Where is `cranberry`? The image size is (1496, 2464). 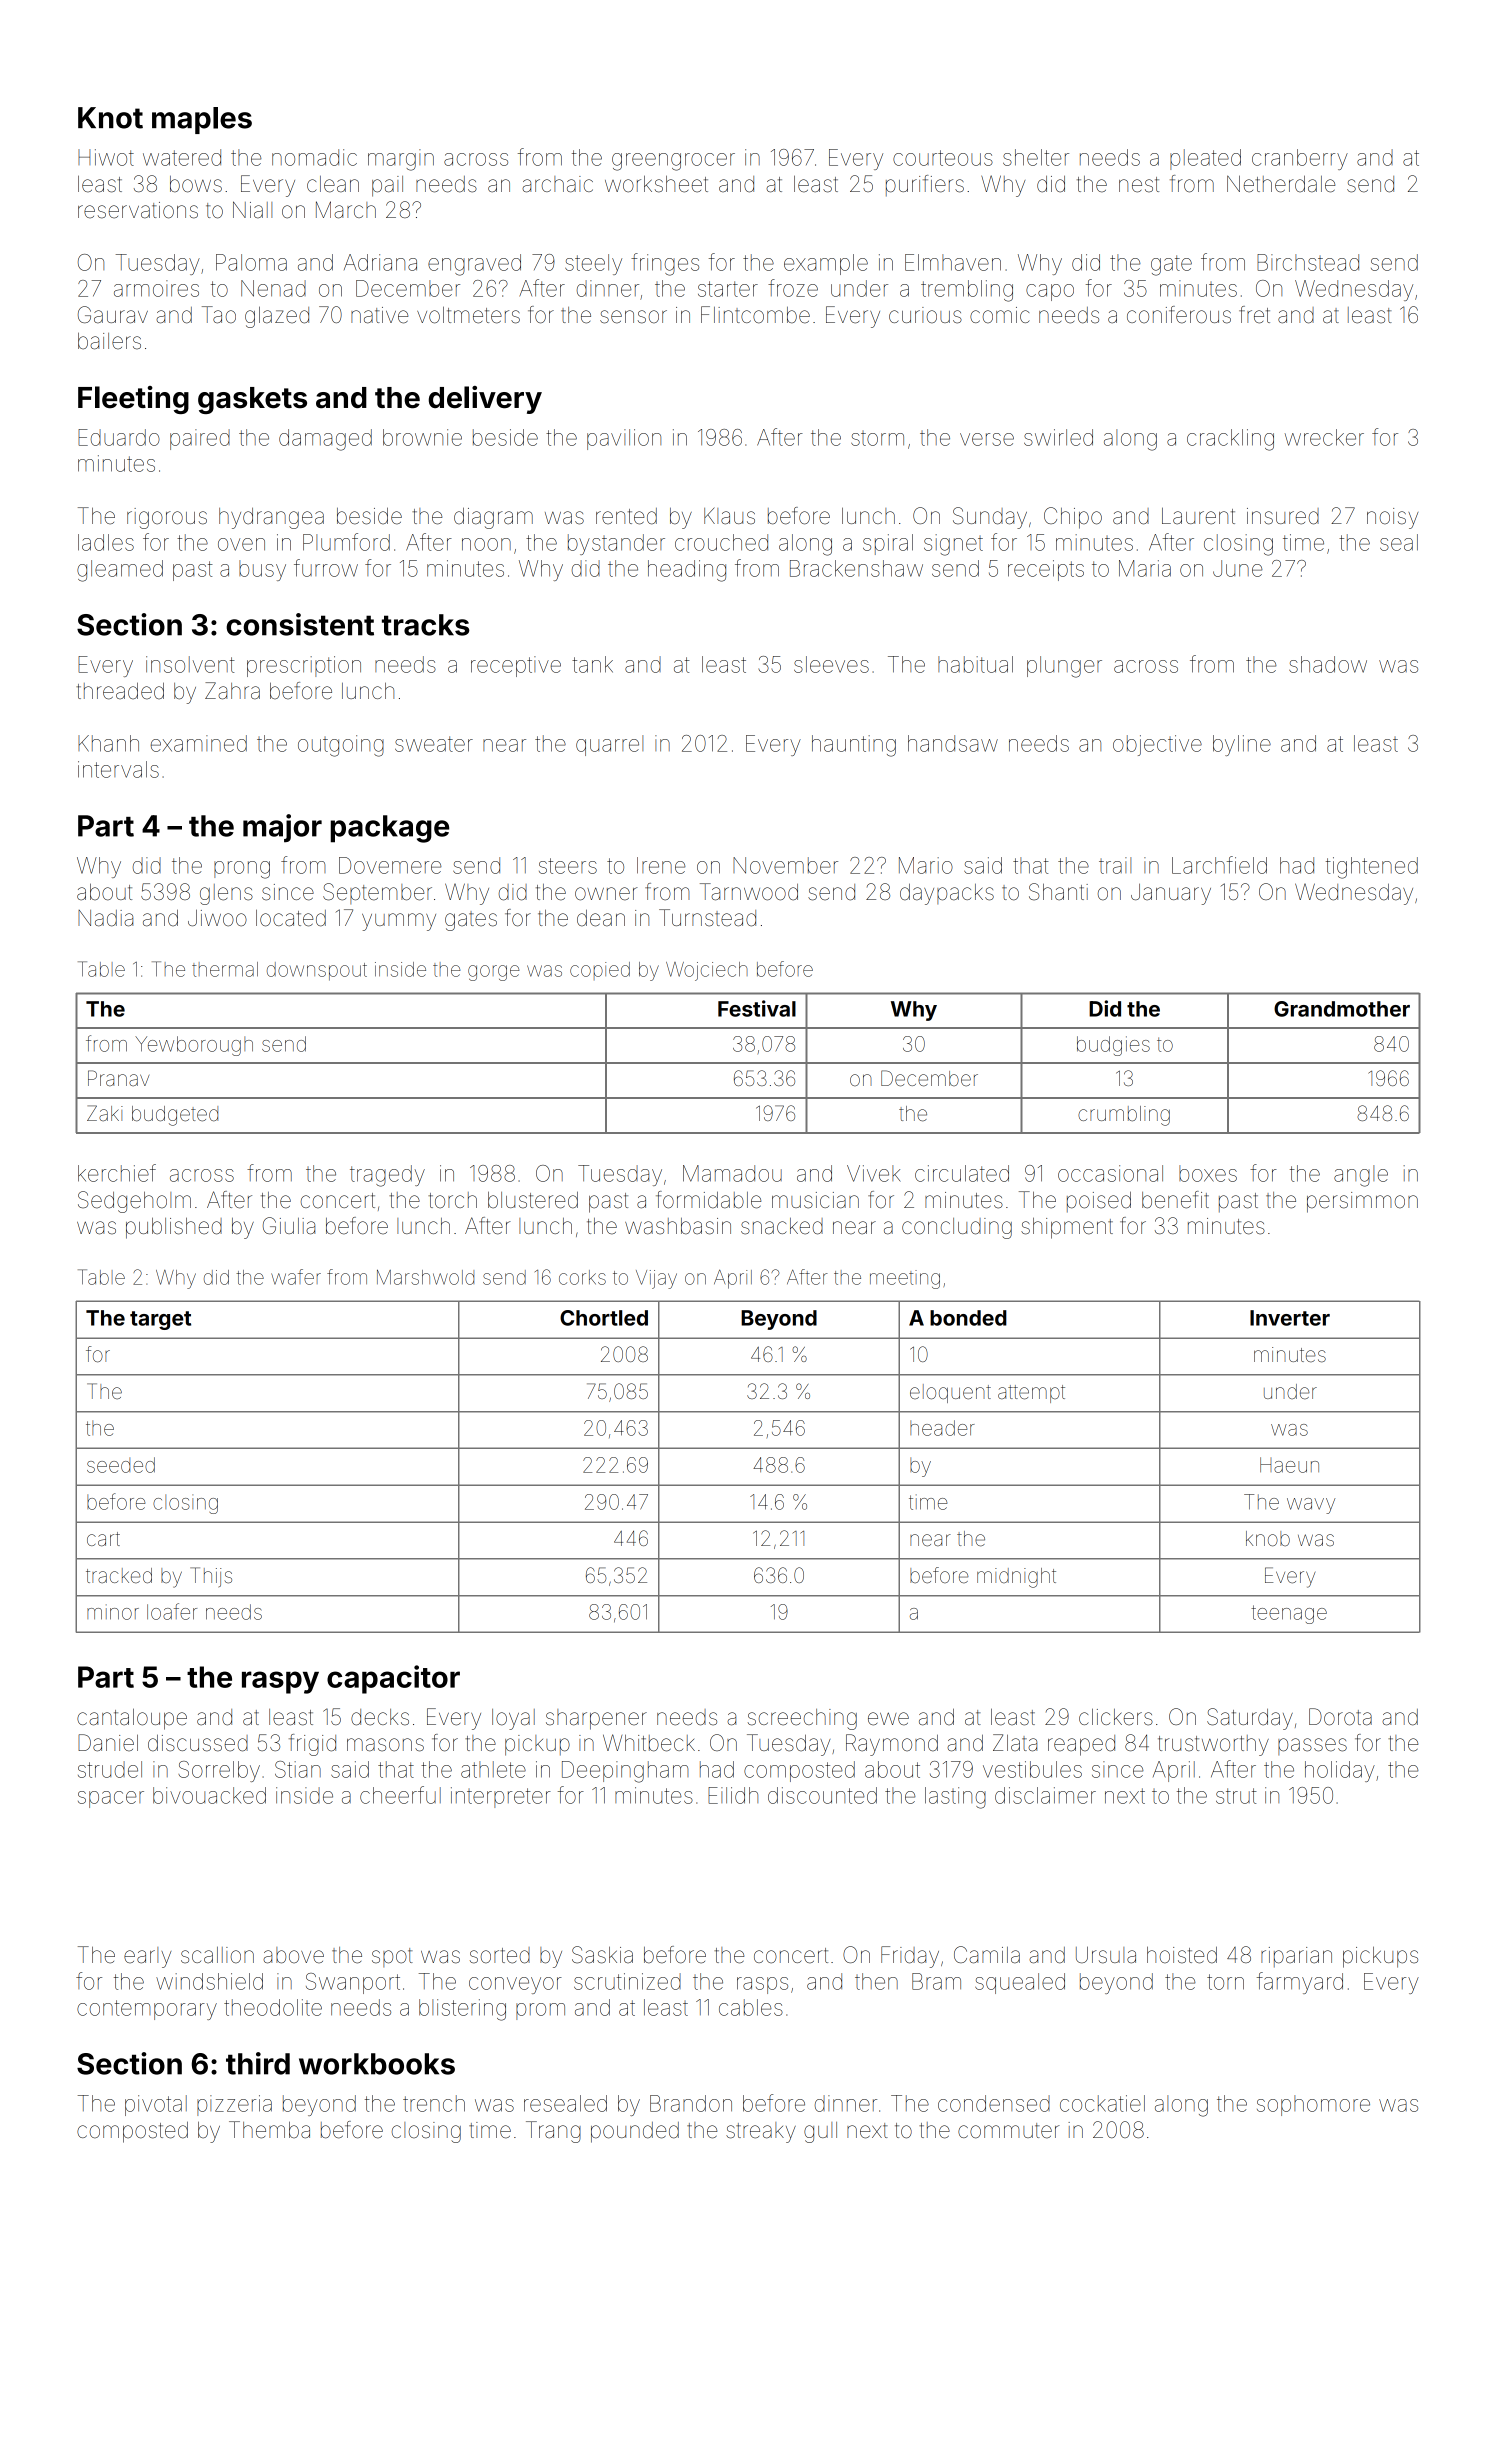 cranberry is located at coordinates (1300, 159).
